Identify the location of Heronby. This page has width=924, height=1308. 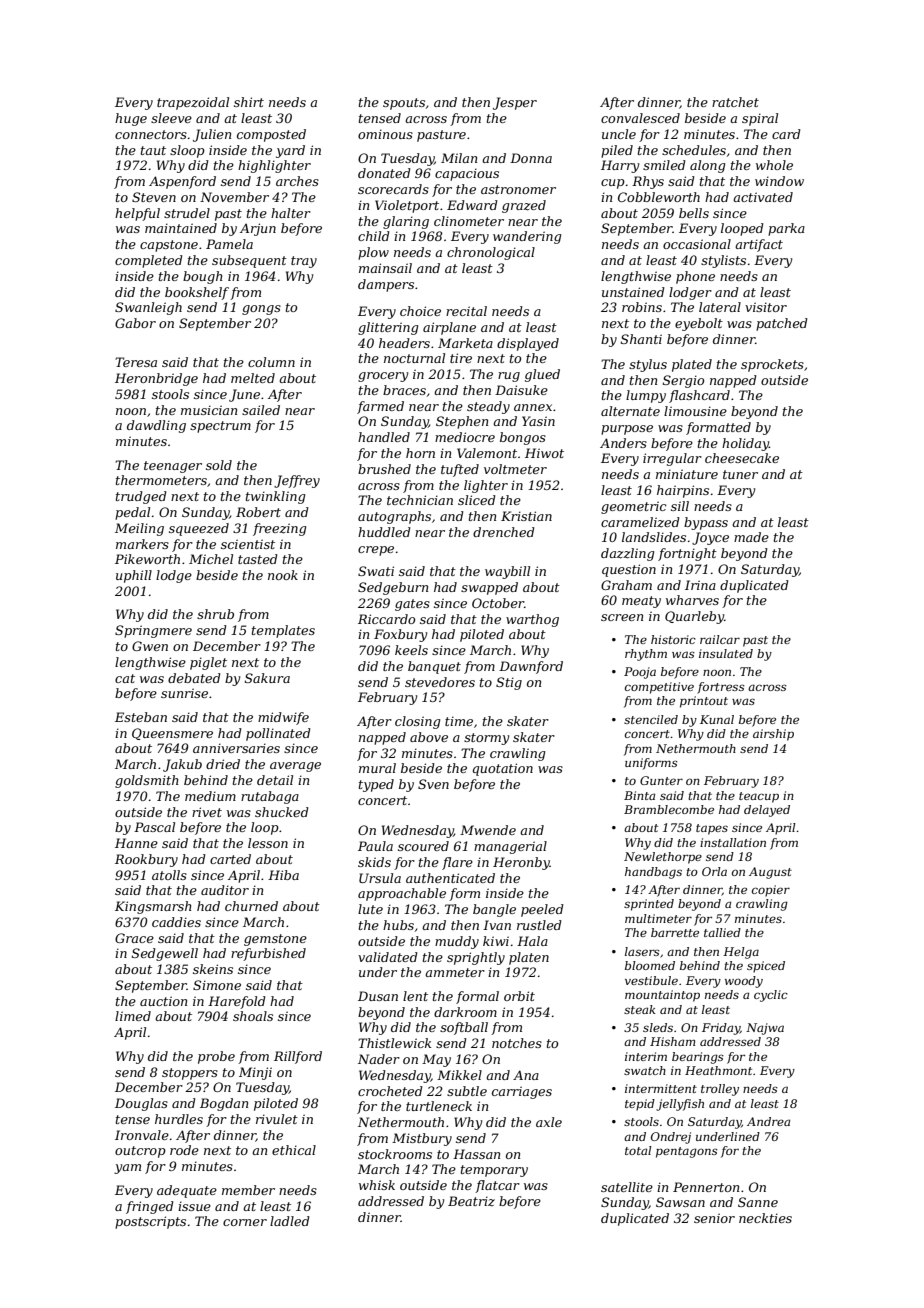
(521, 863).
